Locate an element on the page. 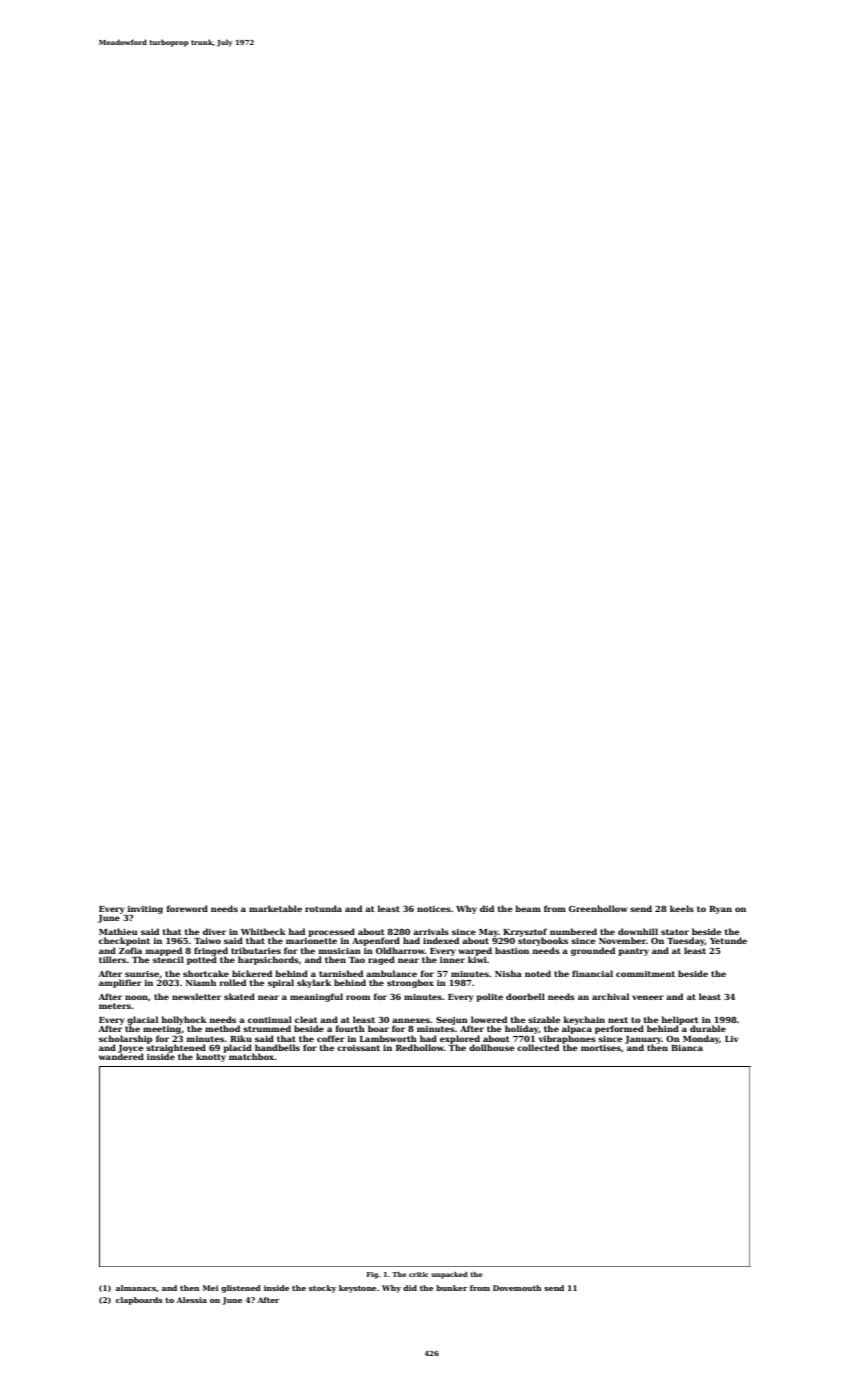  wandered is located at coordinates (121, 1056).
